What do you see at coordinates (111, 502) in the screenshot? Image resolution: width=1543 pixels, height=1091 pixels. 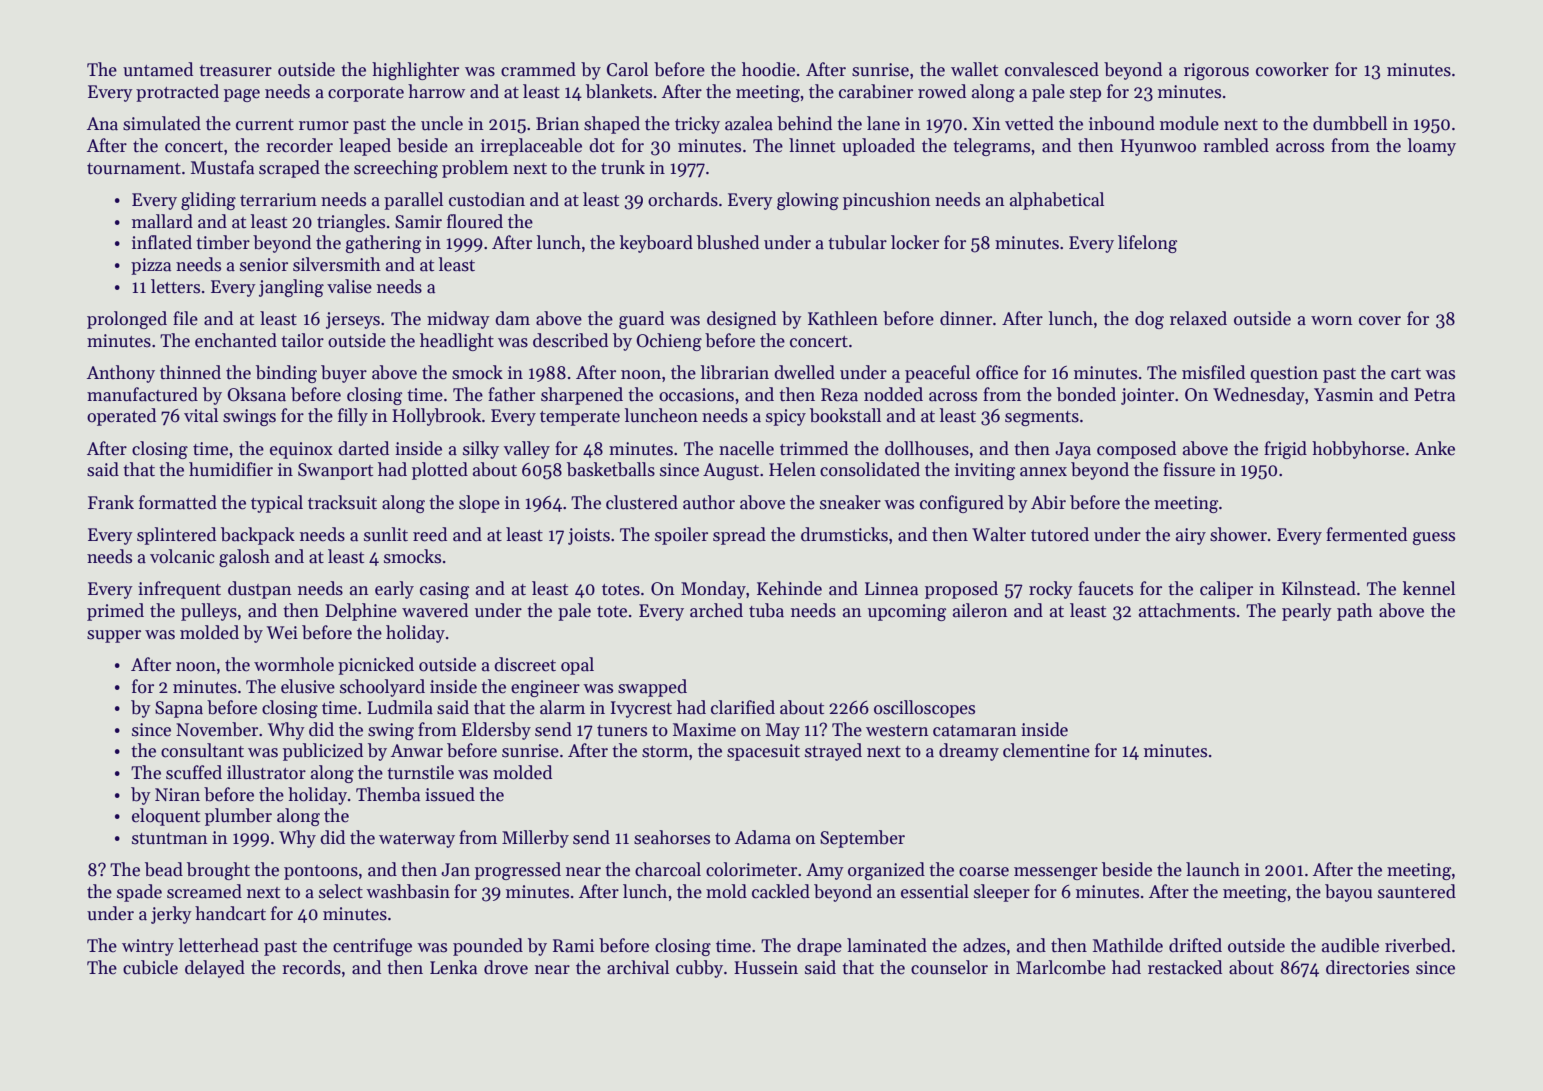 I see `Frank` at bounding box center [111, 502].
